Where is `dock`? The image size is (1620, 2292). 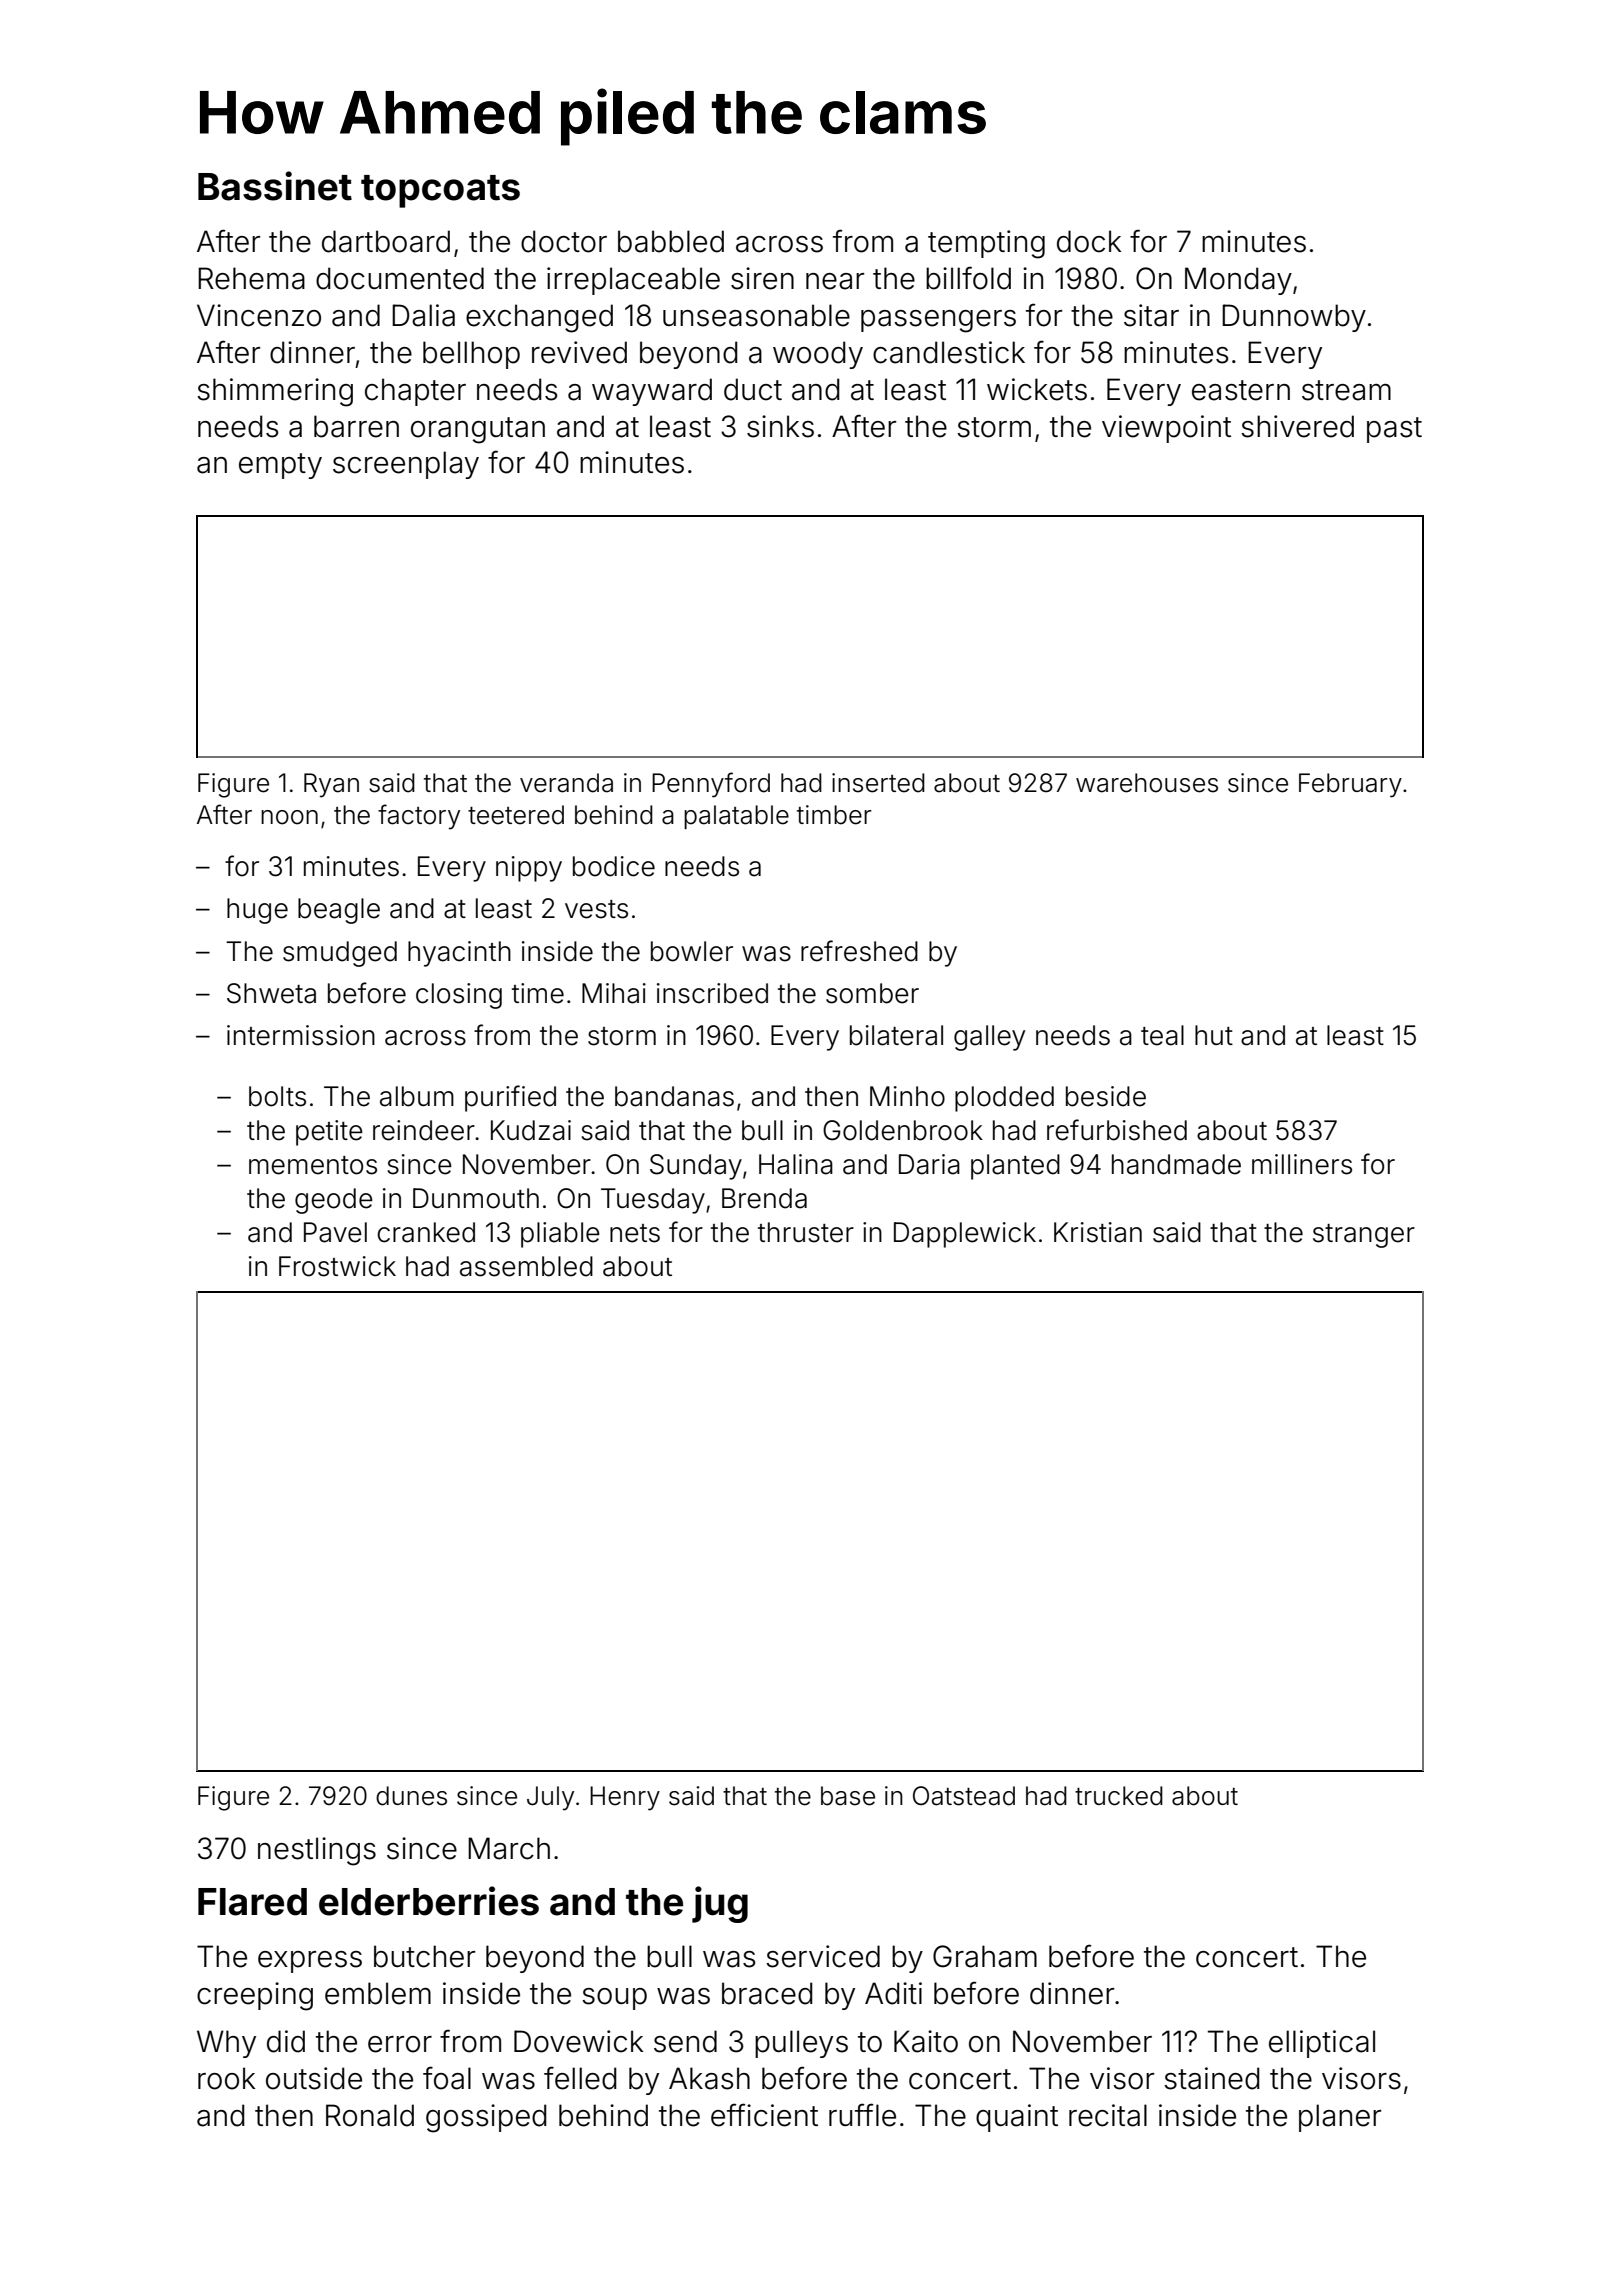
dock is located at coordinates (1089, 241).
